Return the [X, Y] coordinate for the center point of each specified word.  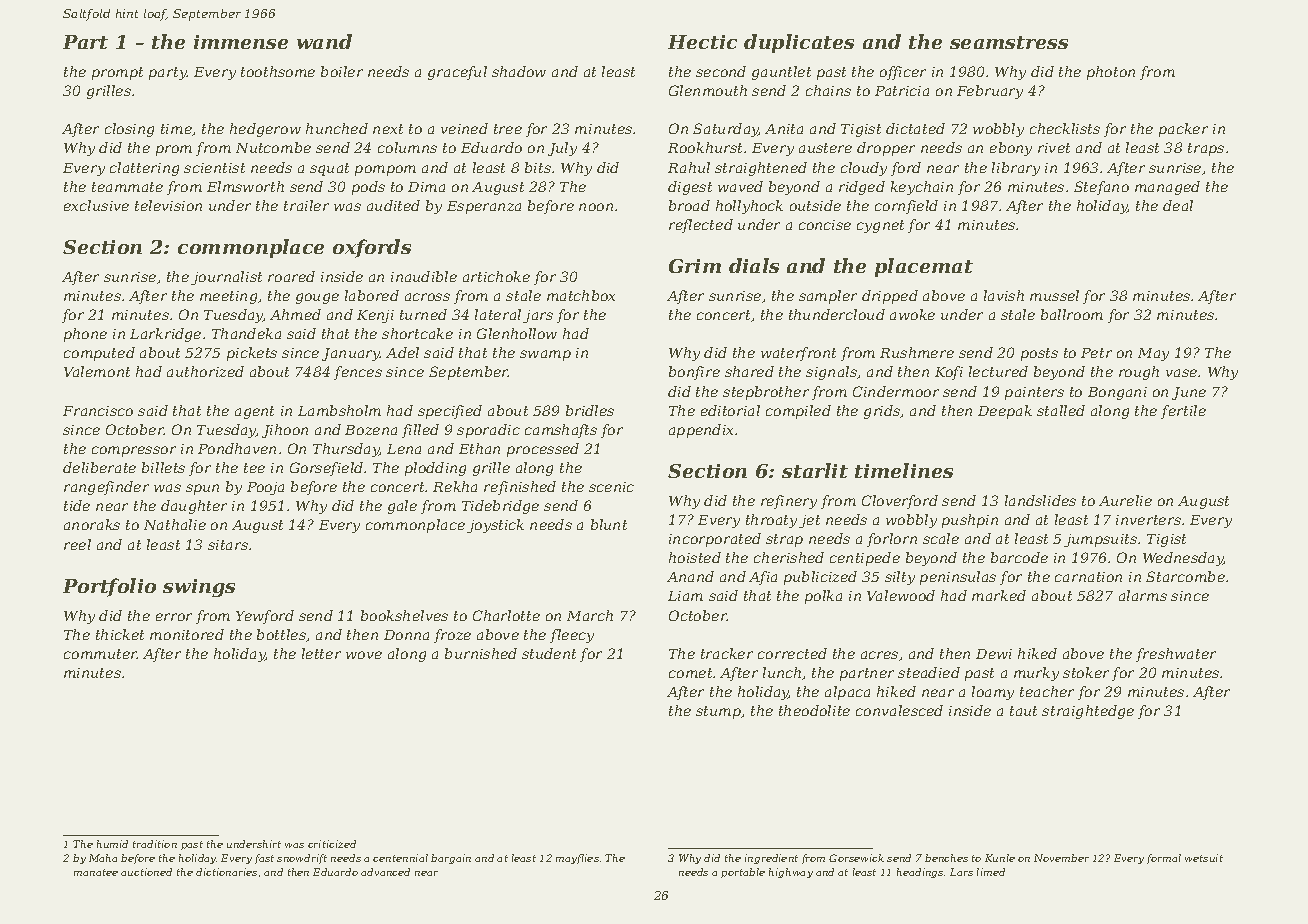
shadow [519, 71]
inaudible [424, 276]
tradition [155, 844]
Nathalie [175, 524]
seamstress [1009, 42]
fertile [1183, 412]
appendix [701, 431]
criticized [332, 844]
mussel [1054, 295]
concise [825, 225]
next [388, 129]
